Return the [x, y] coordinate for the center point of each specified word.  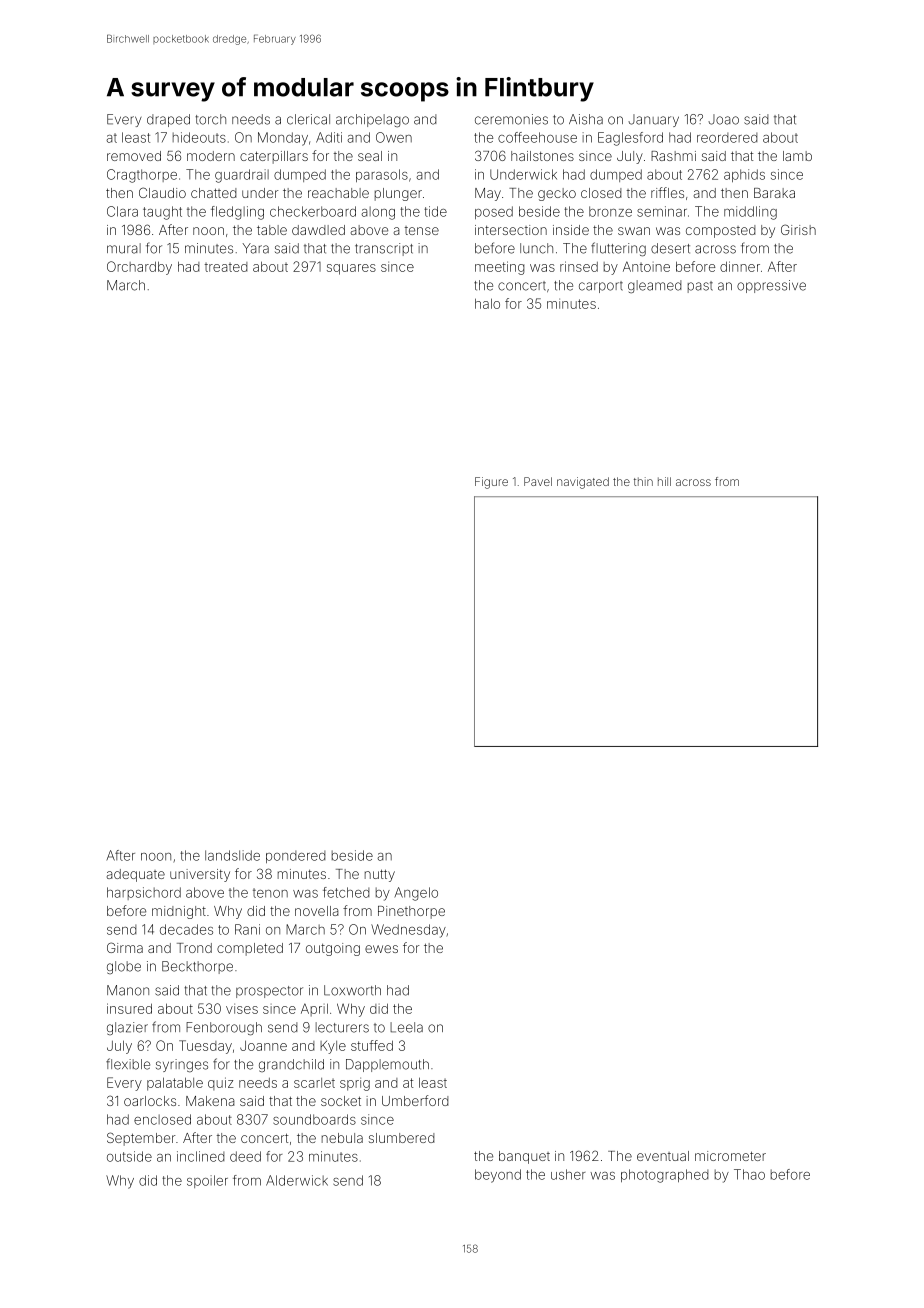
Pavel [538, 481]
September [141, 1139]
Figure [491, 483]
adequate [136, 875]
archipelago [372, 120]
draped [168, 120]
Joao [723, 119]
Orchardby [139, 268]
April [314, 1009]
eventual [663, 1156]
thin [643, 481]
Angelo [416, 894]
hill [664, 481]
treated [226, 267]
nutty [380, 875]
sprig [355, 1084]
